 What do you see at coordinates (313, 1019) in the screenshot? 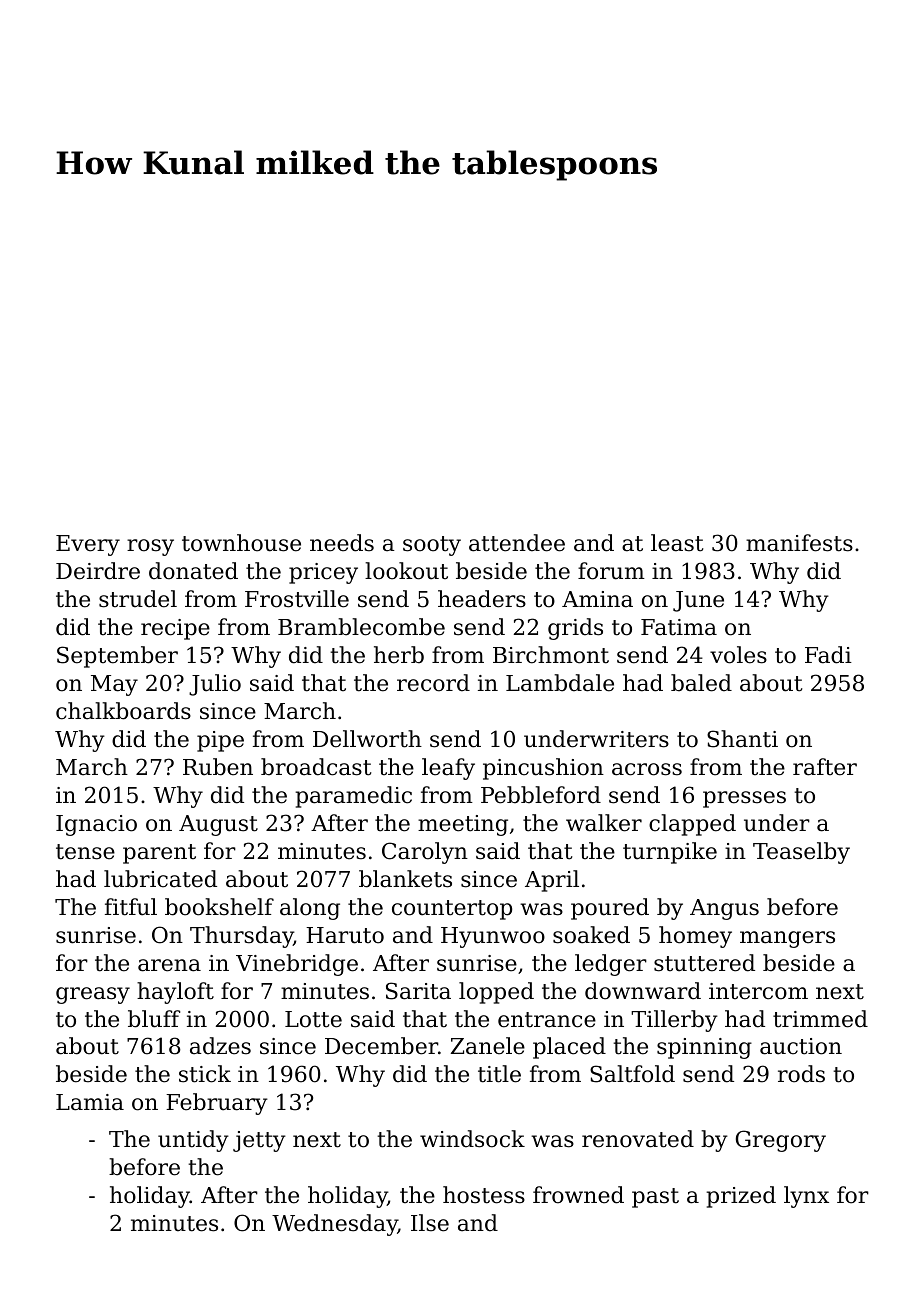
I see `Lotte` at bounding box center [313, 1019].
